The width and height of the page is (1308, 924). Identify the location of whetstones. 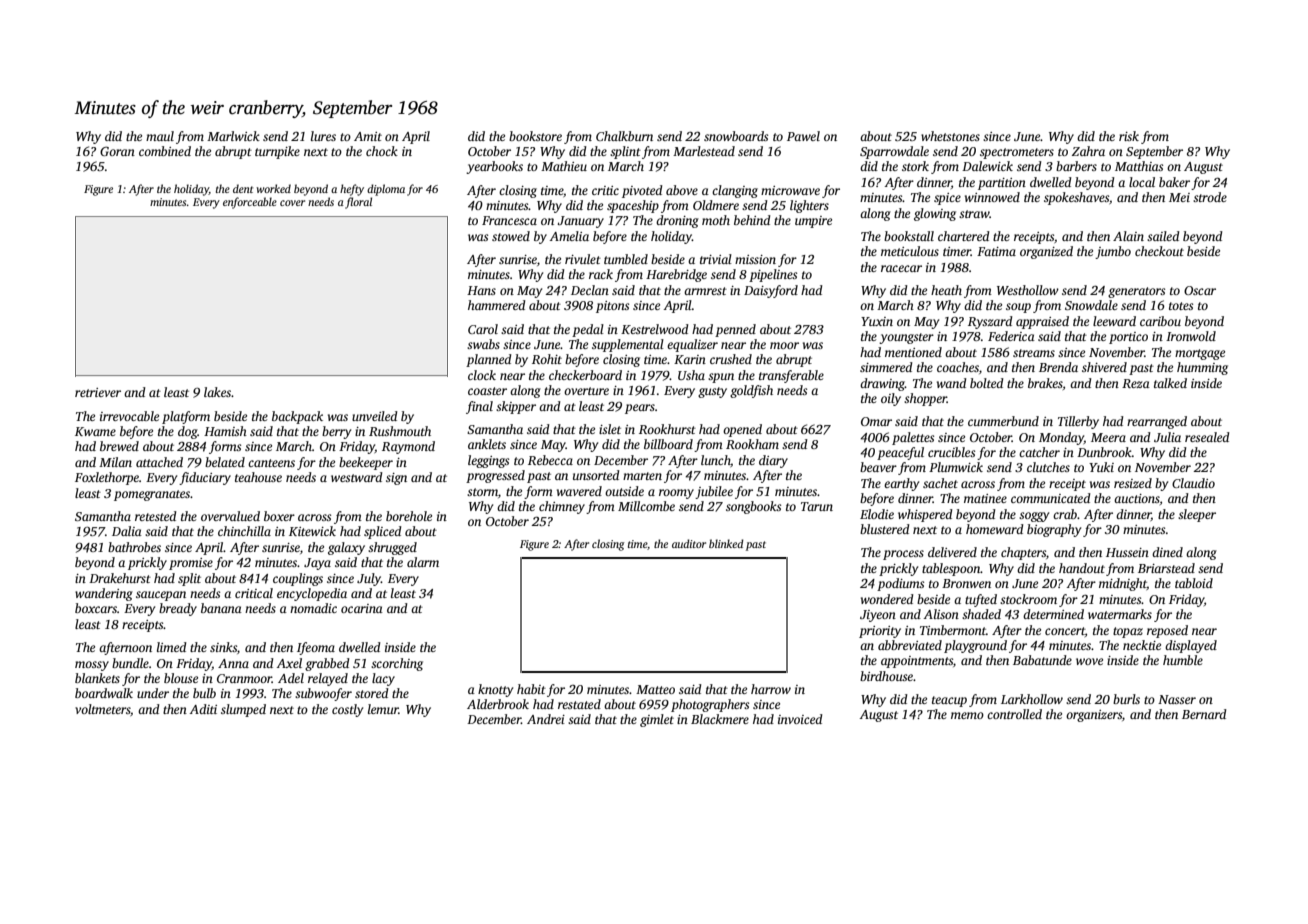
(950, 136).
